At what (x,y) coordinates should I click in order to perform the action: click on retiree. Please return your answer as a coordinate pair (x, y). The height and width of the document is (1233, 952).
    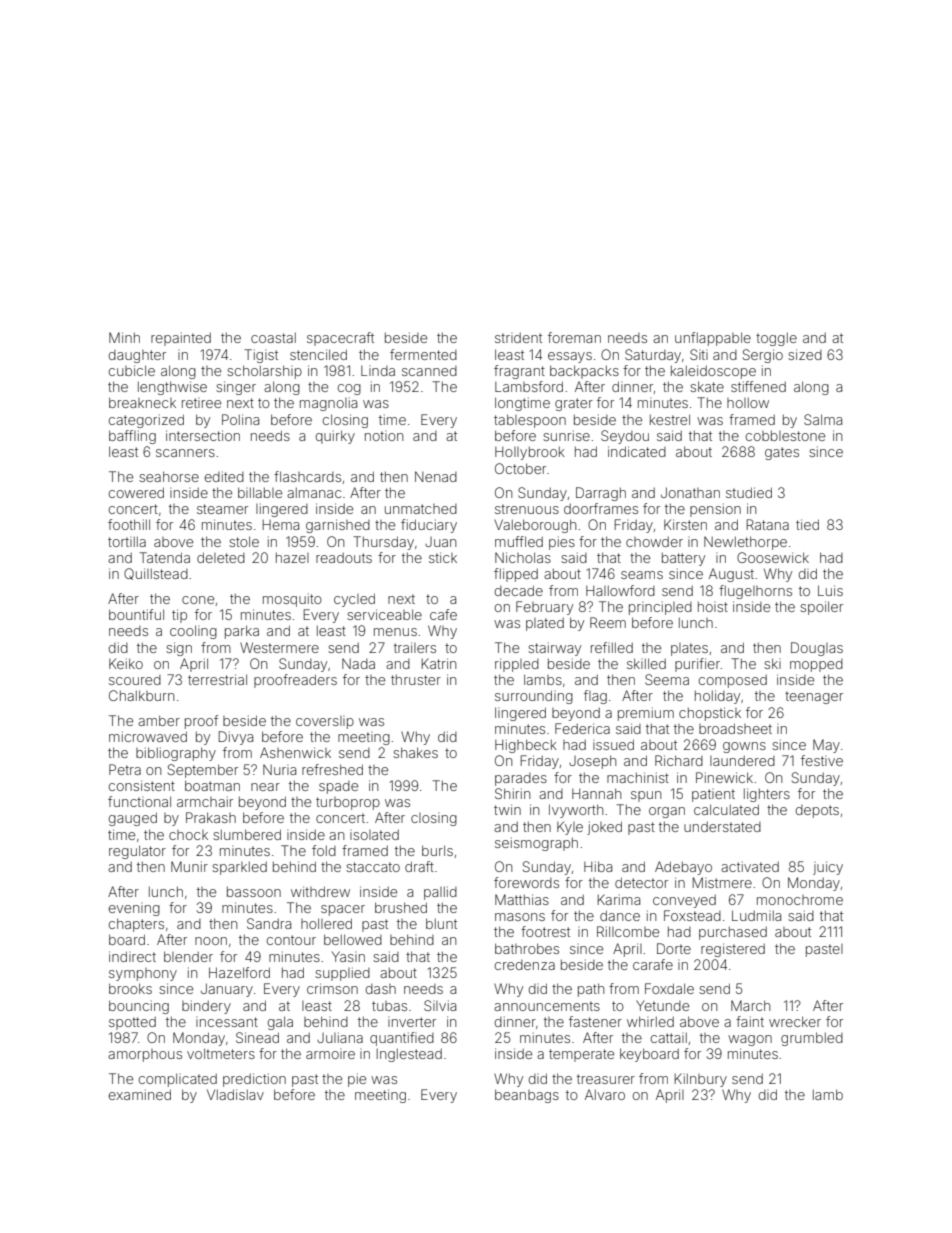
    Looking at the image, I should click on (201, 403).
